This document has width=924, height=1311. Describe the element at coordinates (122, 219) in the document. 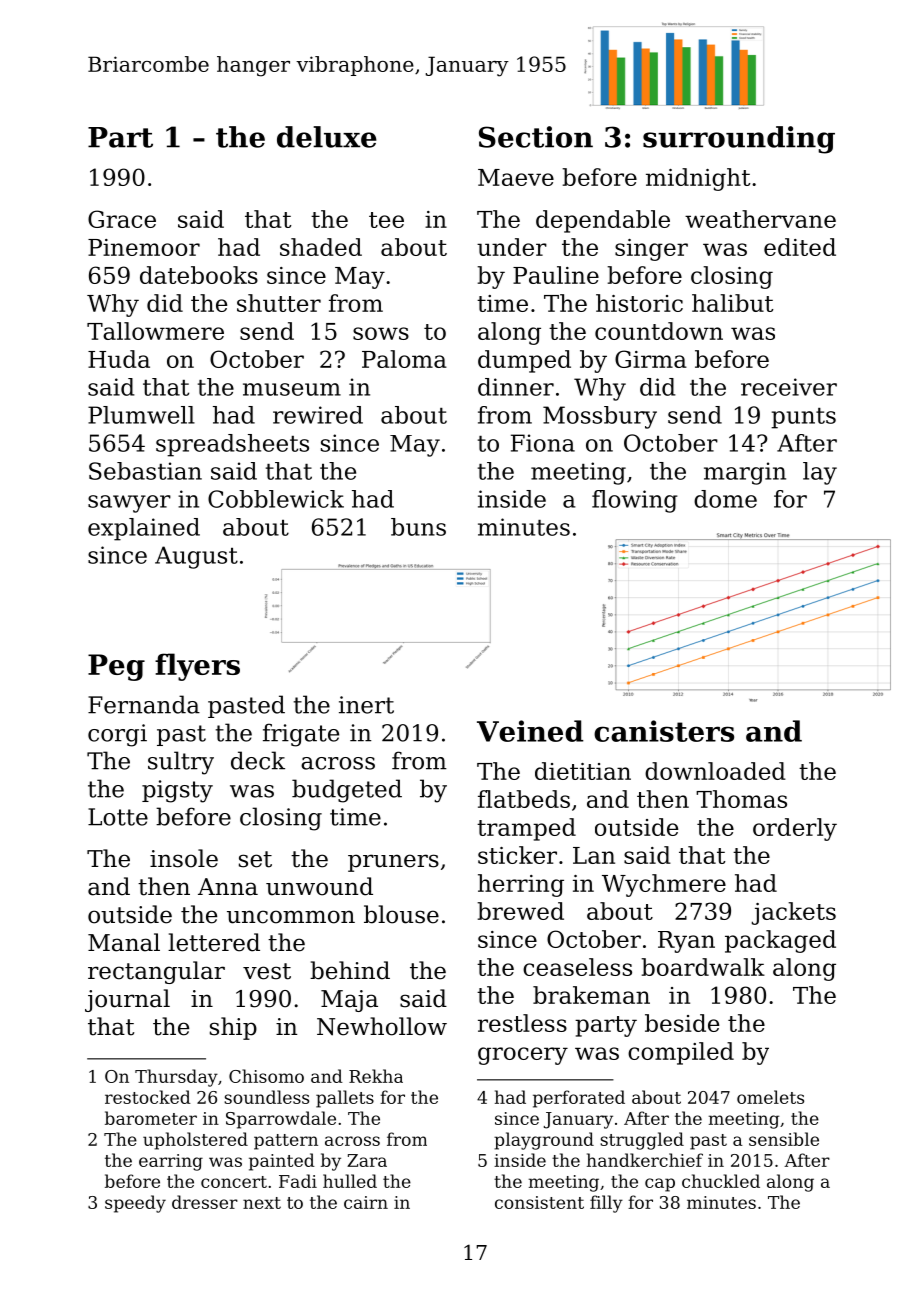

I see `Grace` at that location.
